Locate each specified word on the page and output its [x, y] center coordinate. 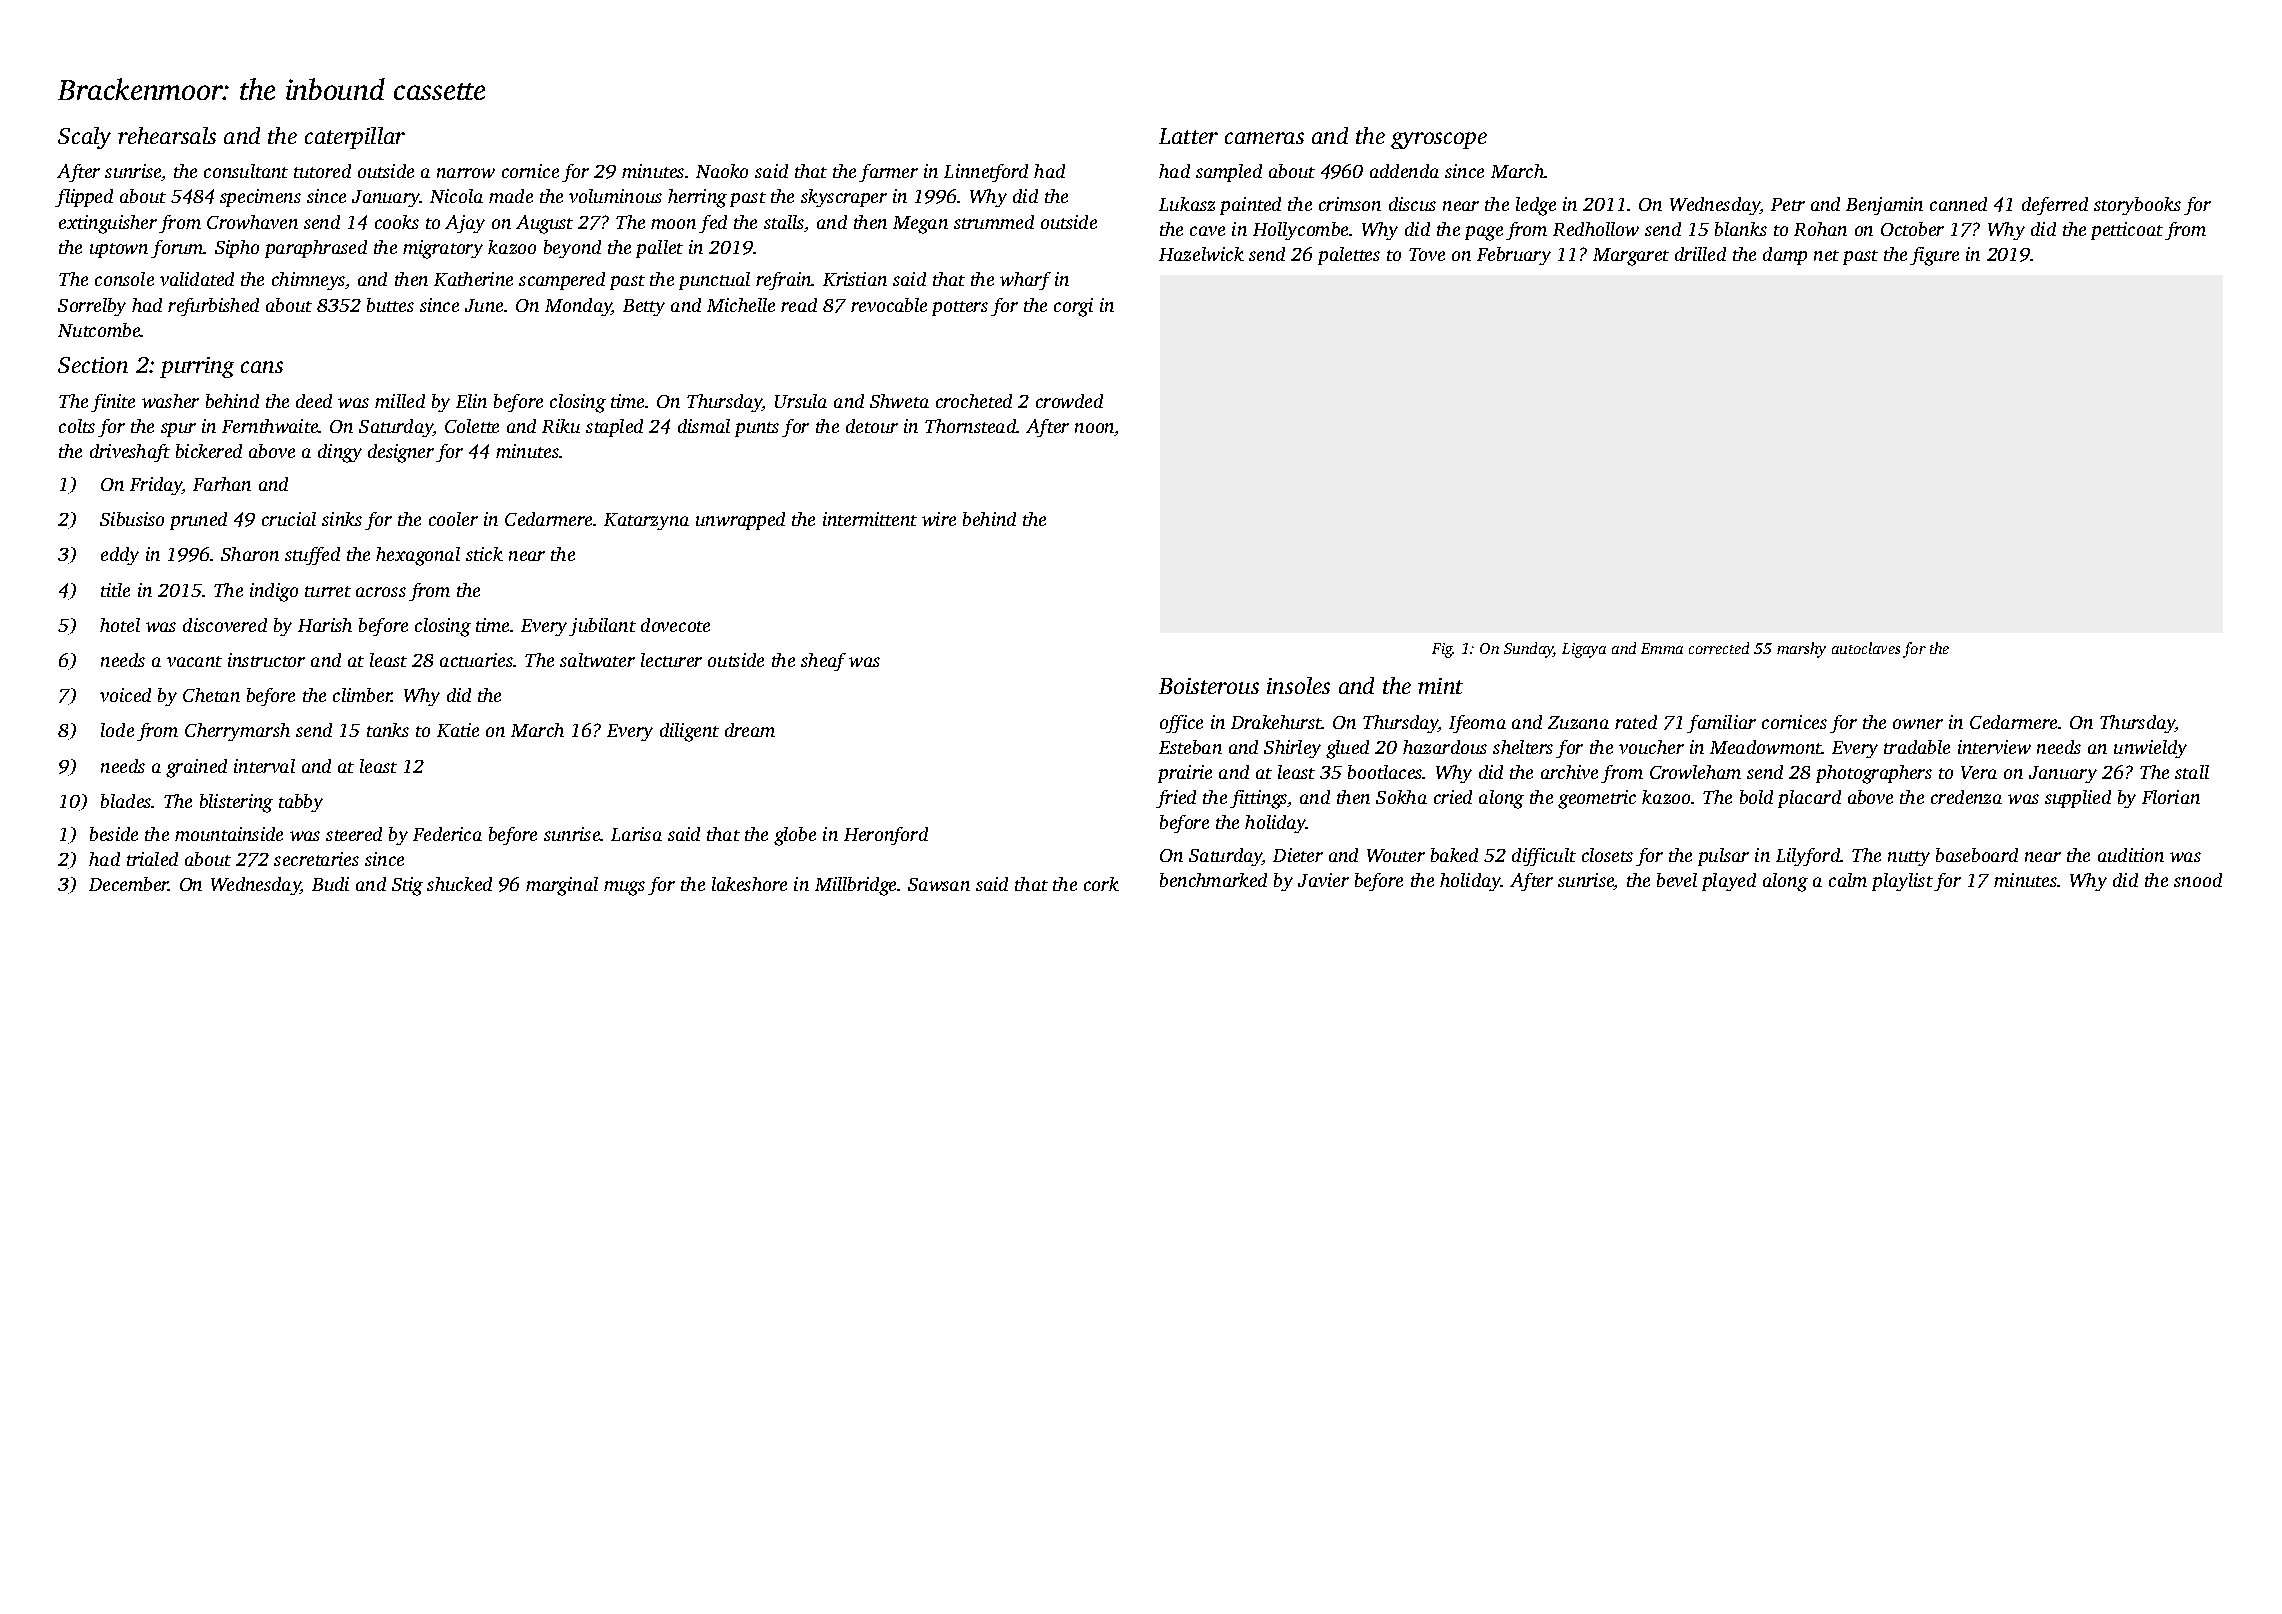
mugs [624, 888]
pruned [198, 521]
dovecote [675, 625]
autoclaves [1866, 648]
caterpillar [355, 138]
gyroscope [1439, 140]
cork [1101, 884]
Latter [1188, 136]
